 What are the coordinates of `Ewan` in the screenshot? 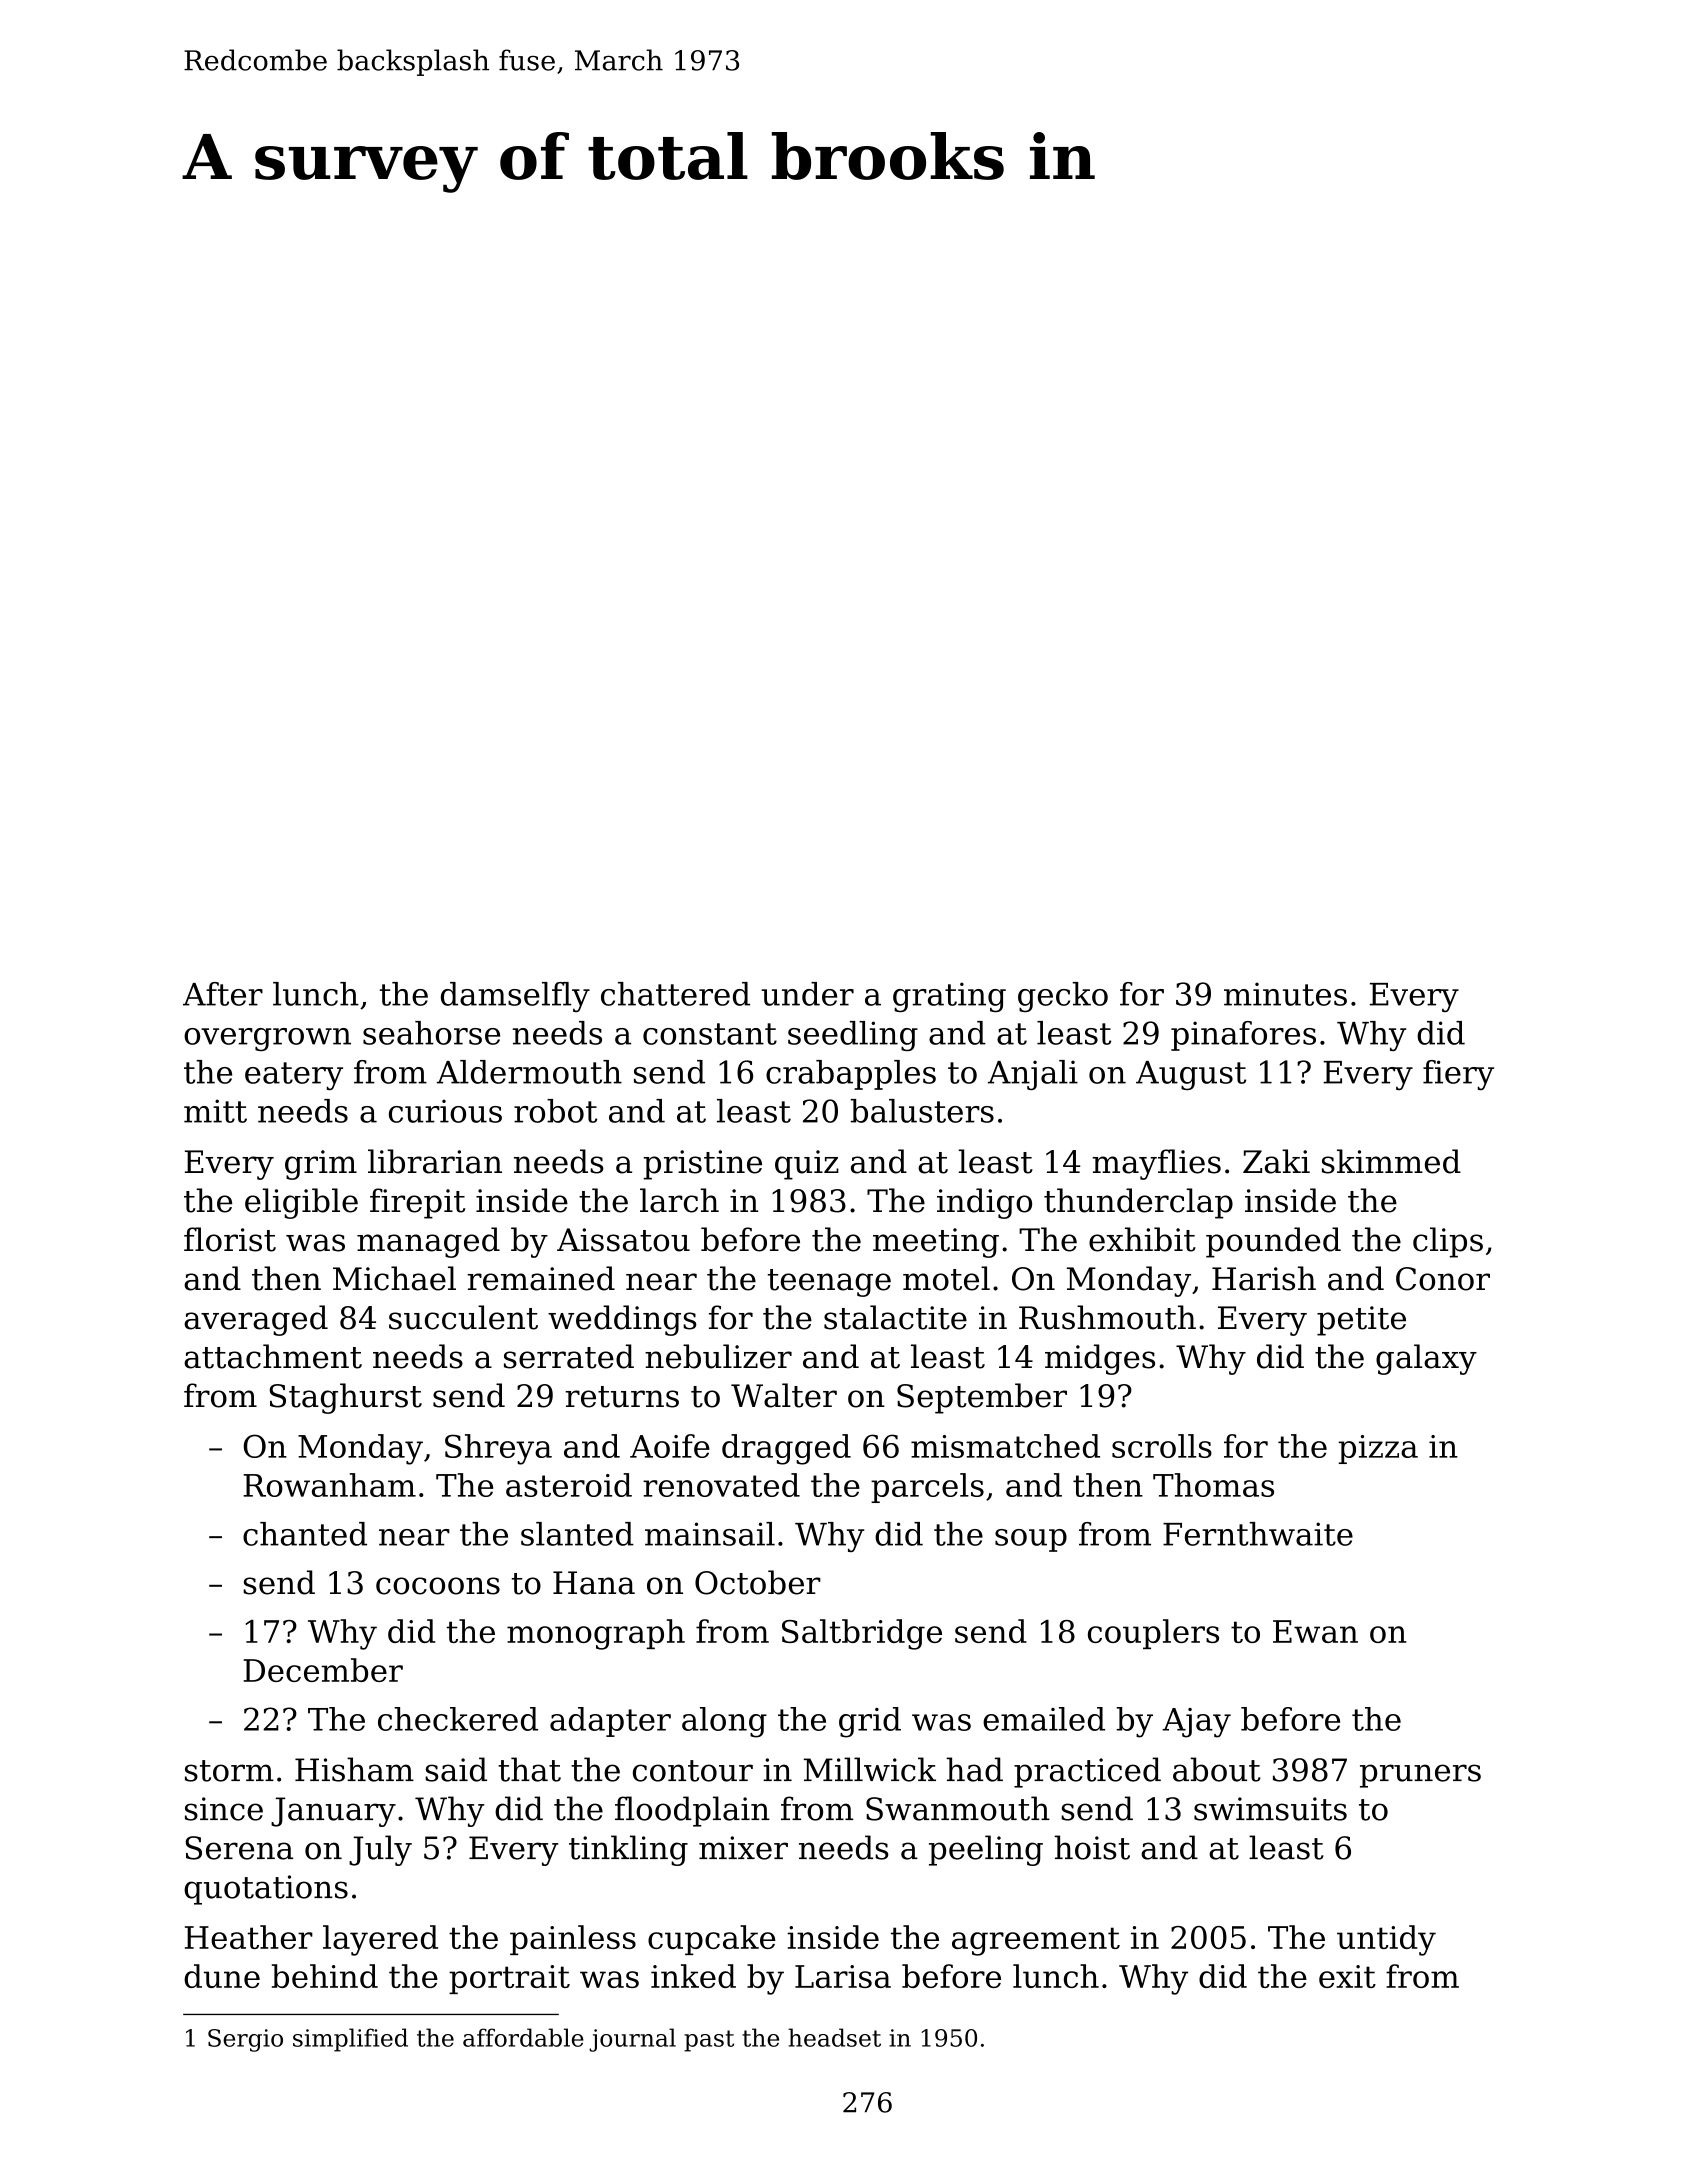 It's located at (1315, 1631).
